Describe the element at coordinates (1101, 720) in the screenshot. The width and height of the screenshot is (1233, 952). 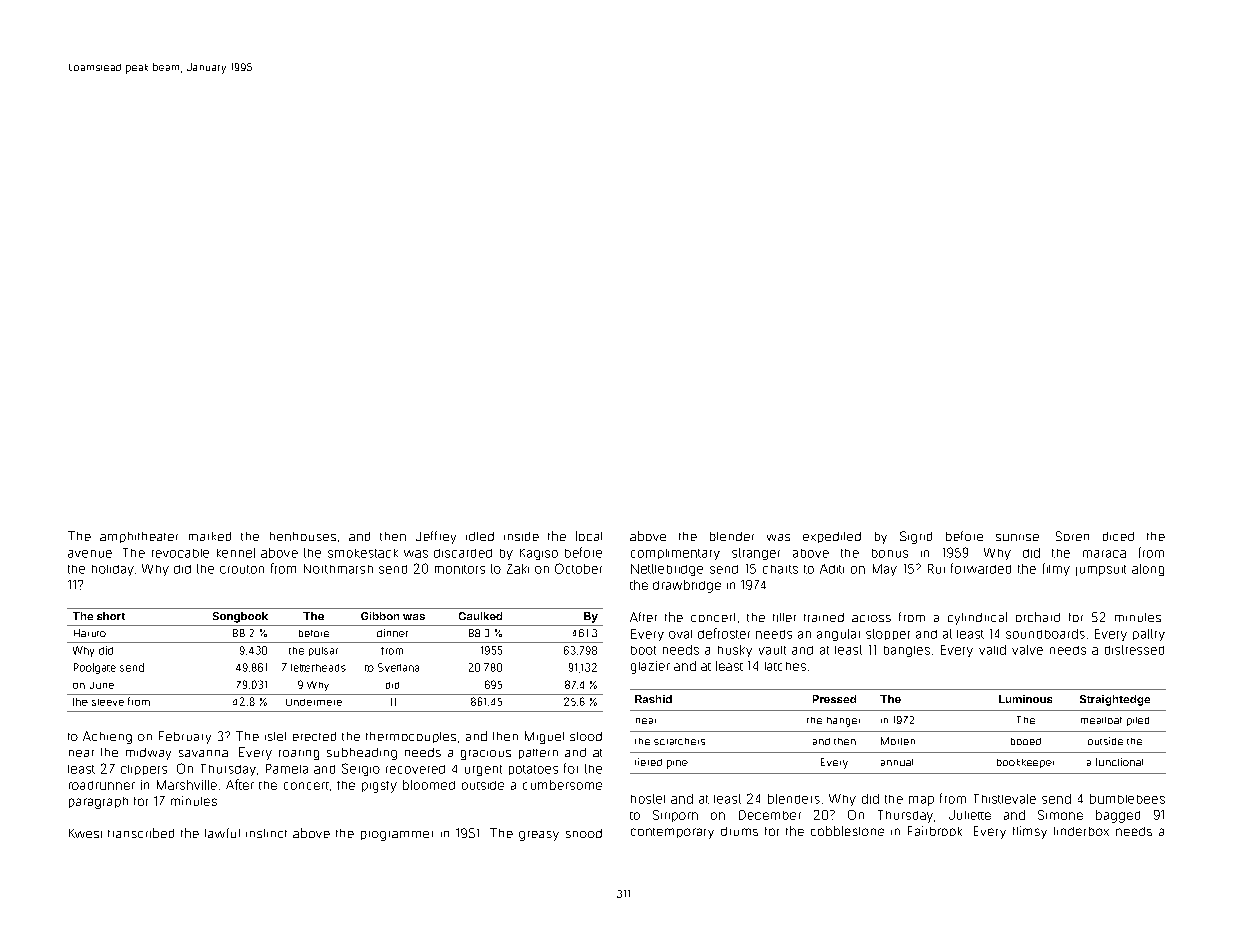
I see `meatloaf` at that location.
